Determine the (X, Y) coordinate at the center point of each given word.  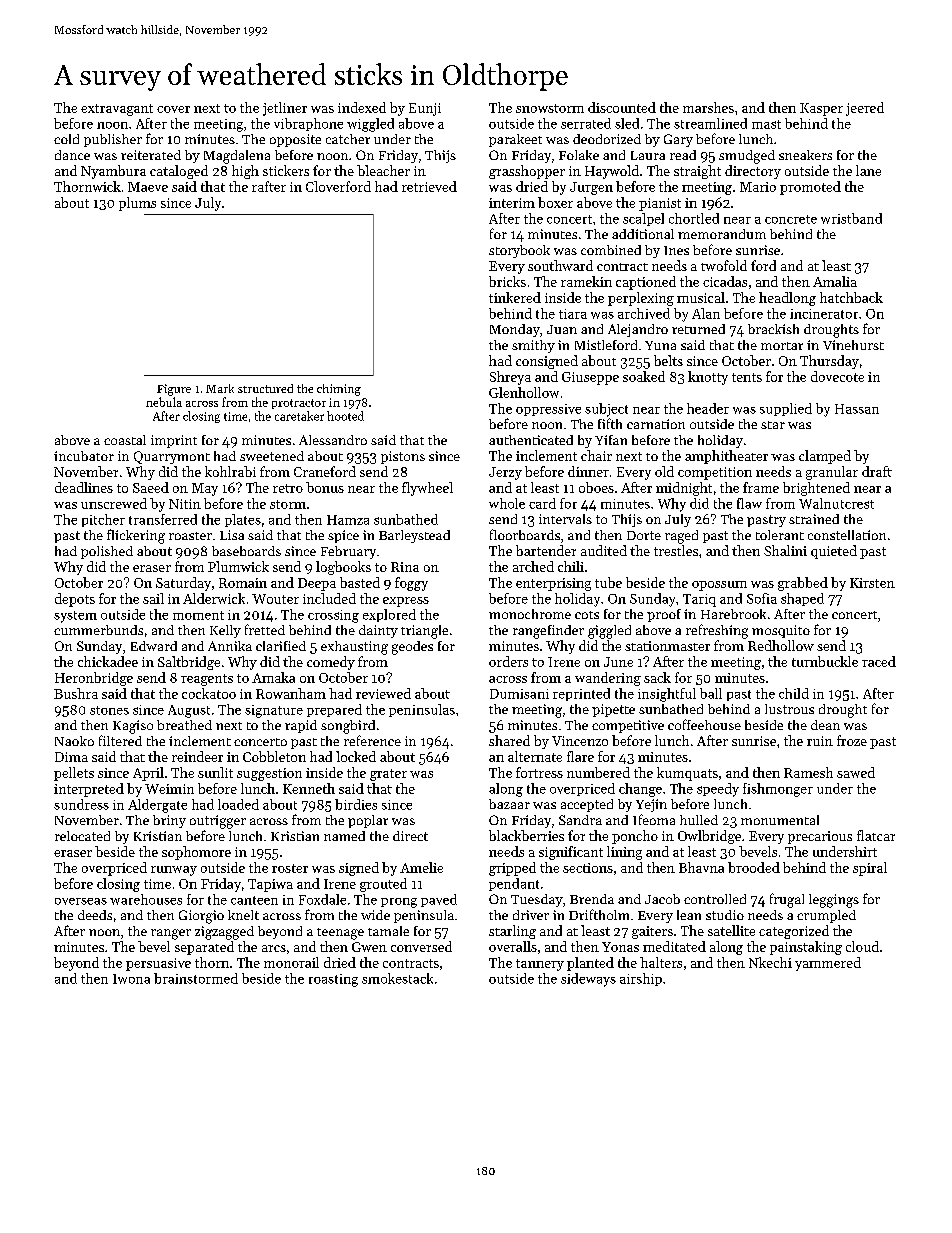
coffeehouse (704, 724)
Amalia (835, 281)
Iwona (131, 979)
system (75, 617)
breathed (184, 725)
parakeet (515, 140)
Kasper (821, 109)
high (245, 172)
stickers (286, 170)
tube (608, 582)
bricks (507, 281)
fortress (539, 772)
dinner (588, 471)
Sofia (762, 598)
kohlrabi (230, 471)
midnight (684, 489)
